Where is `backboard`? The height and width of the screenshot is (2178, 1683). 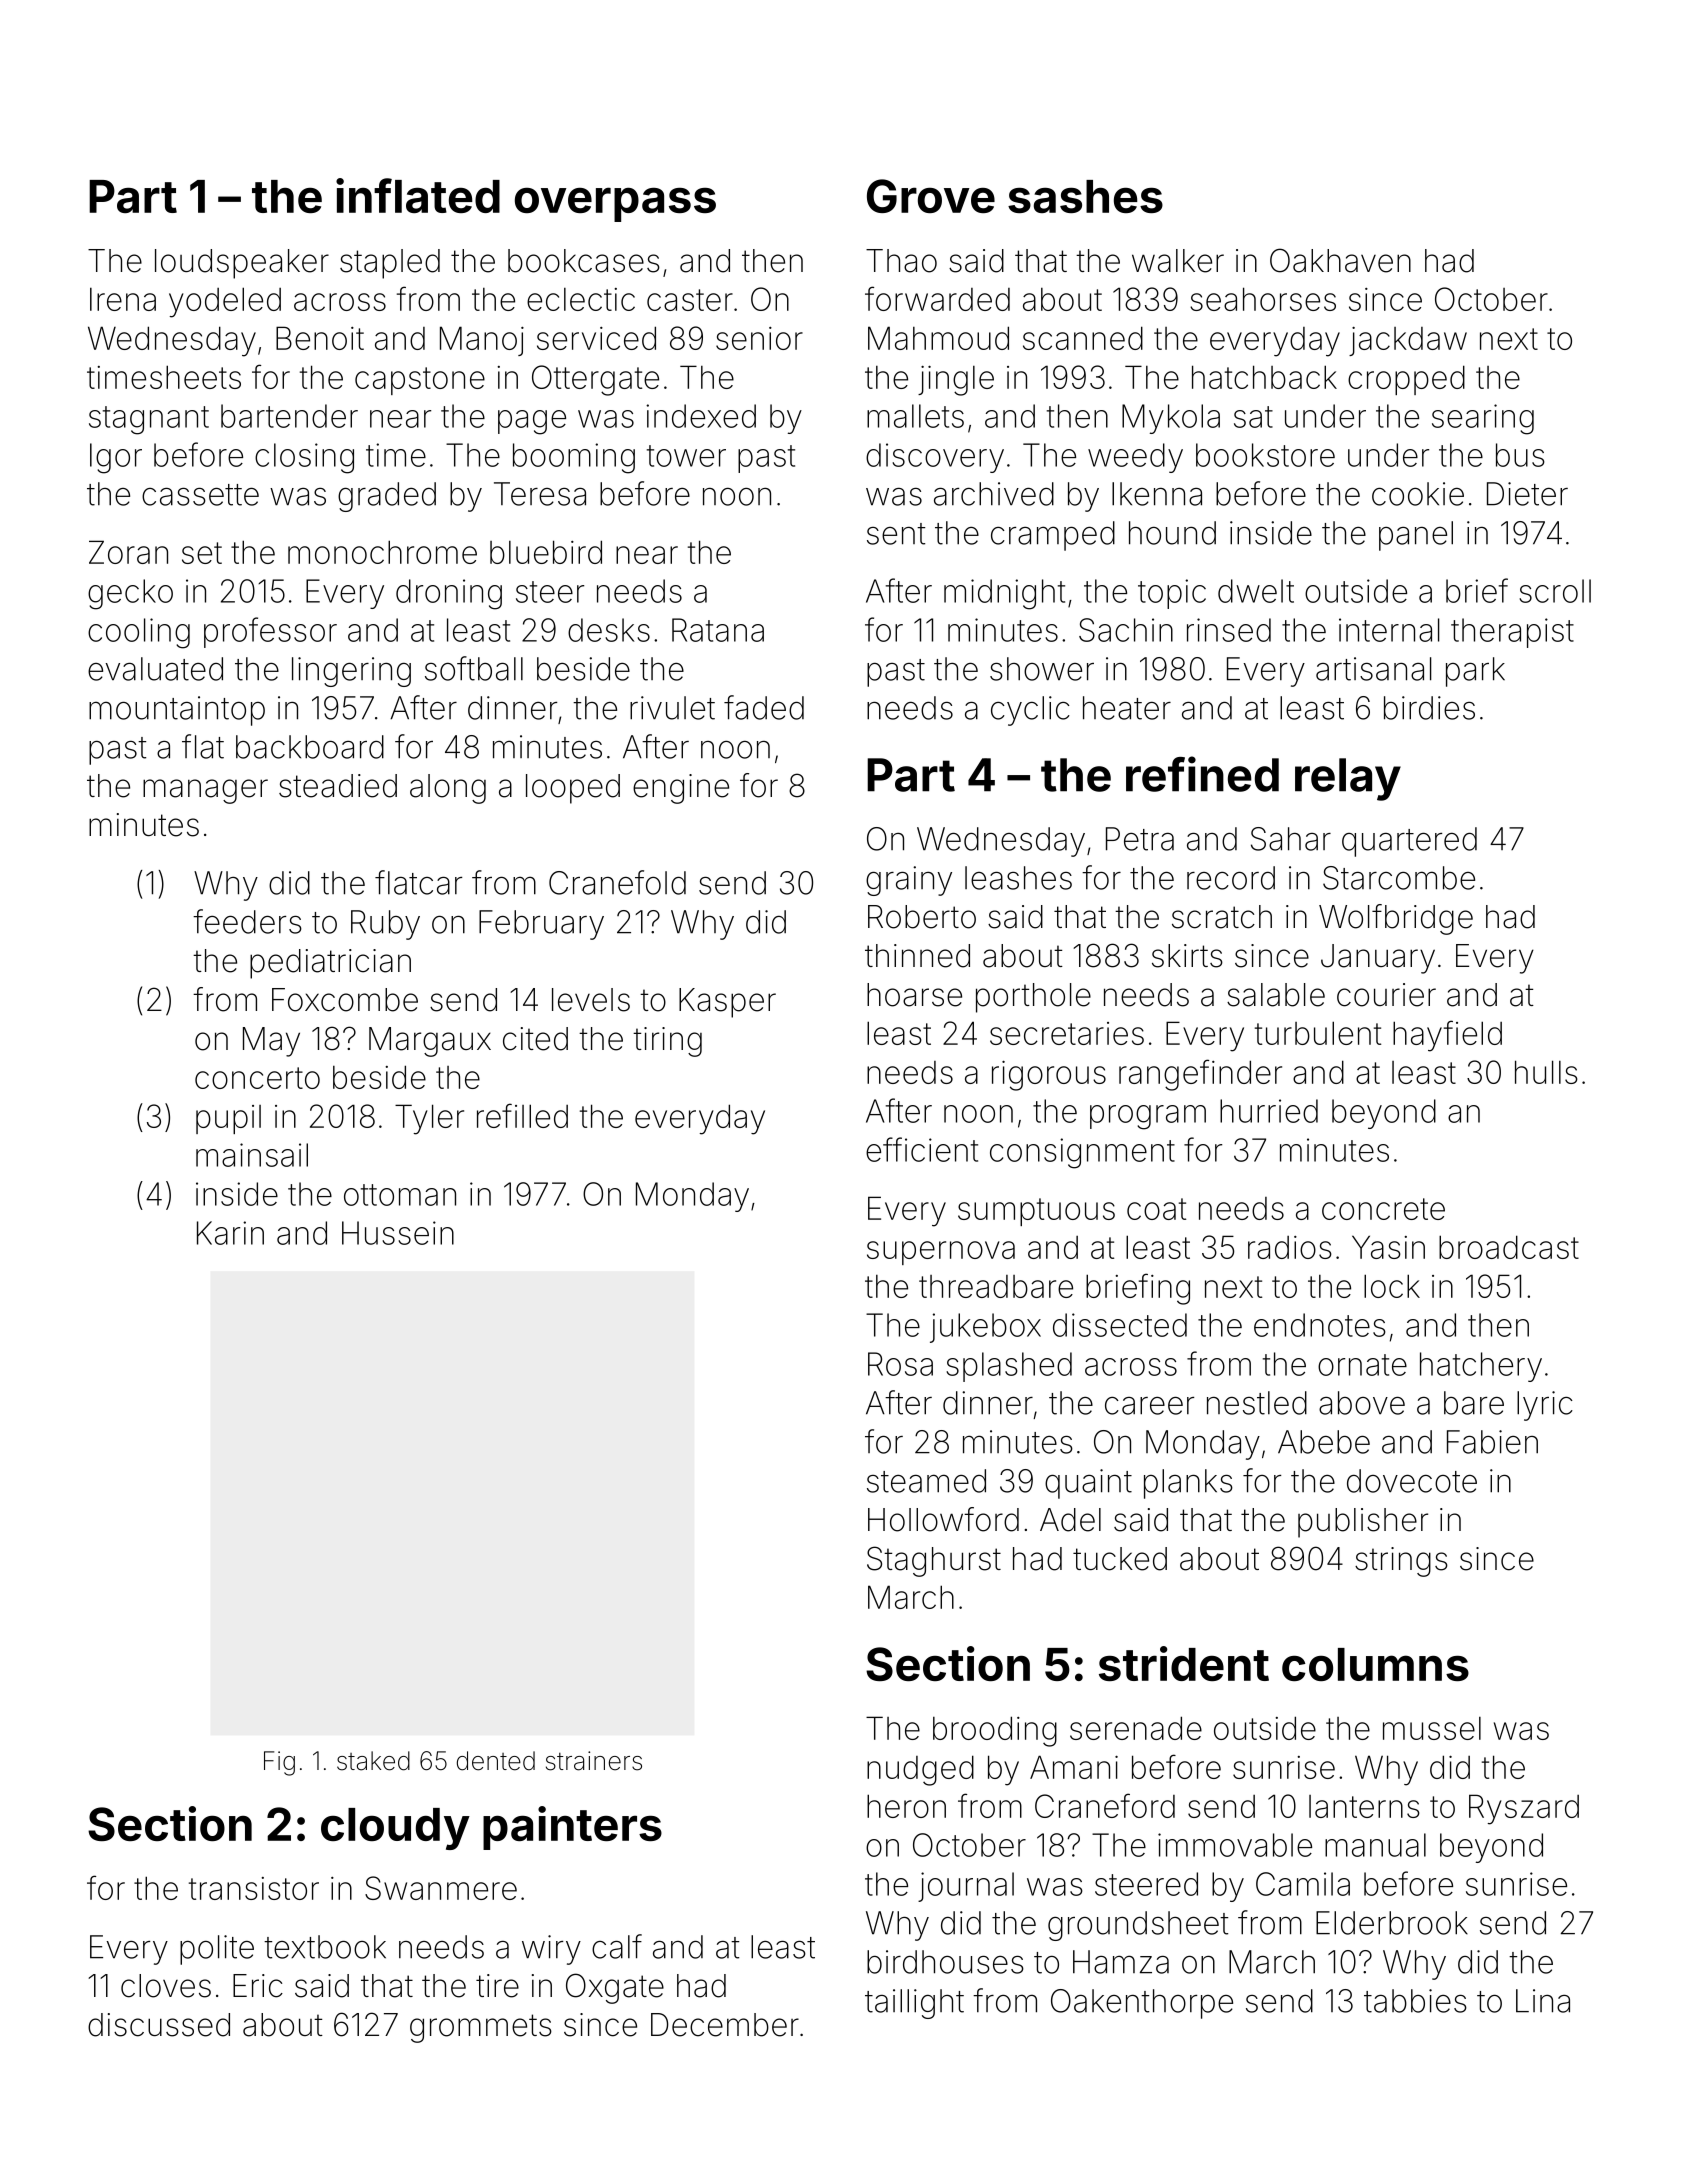 backboard is located at coordinates (310, 747).
